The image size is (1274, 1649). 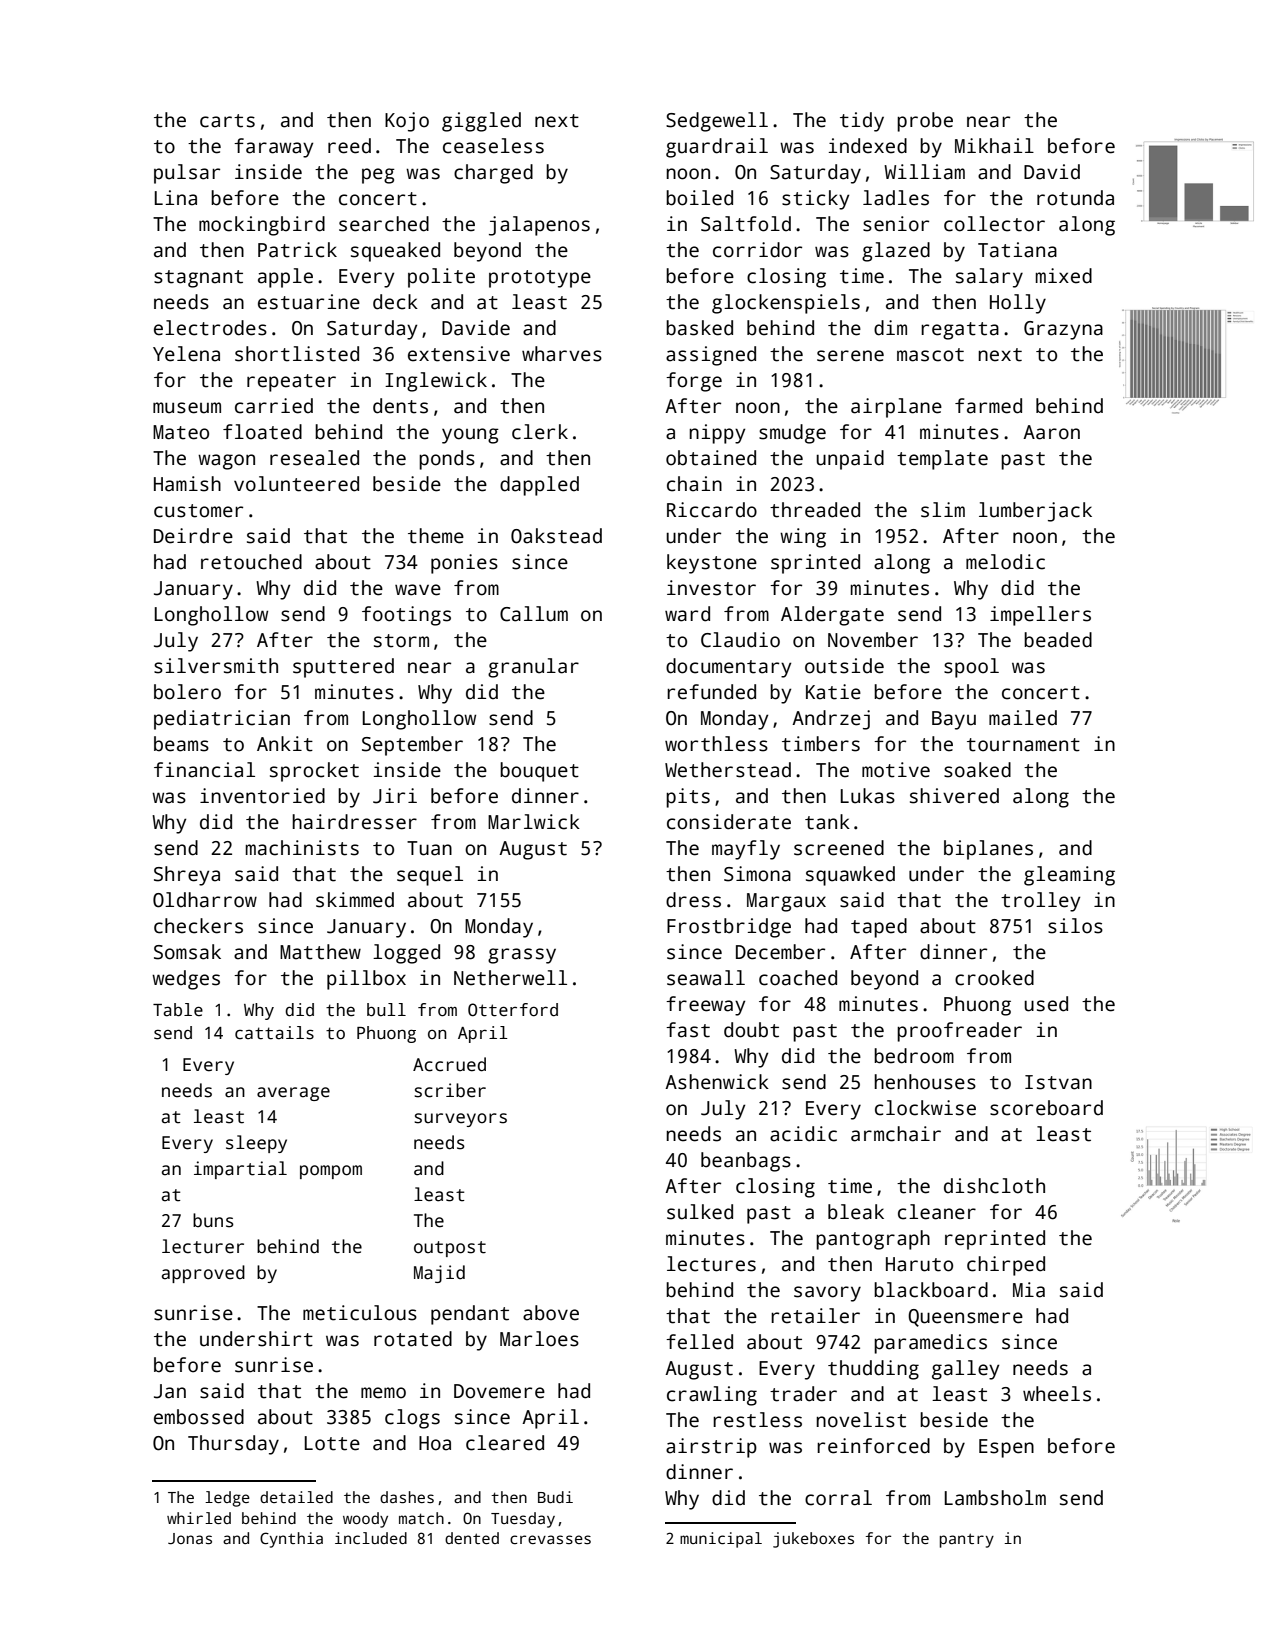 What do you see at coordinates (706, 978) in the screenshot?
I see `seawall` at bounding box center [706, 978].
